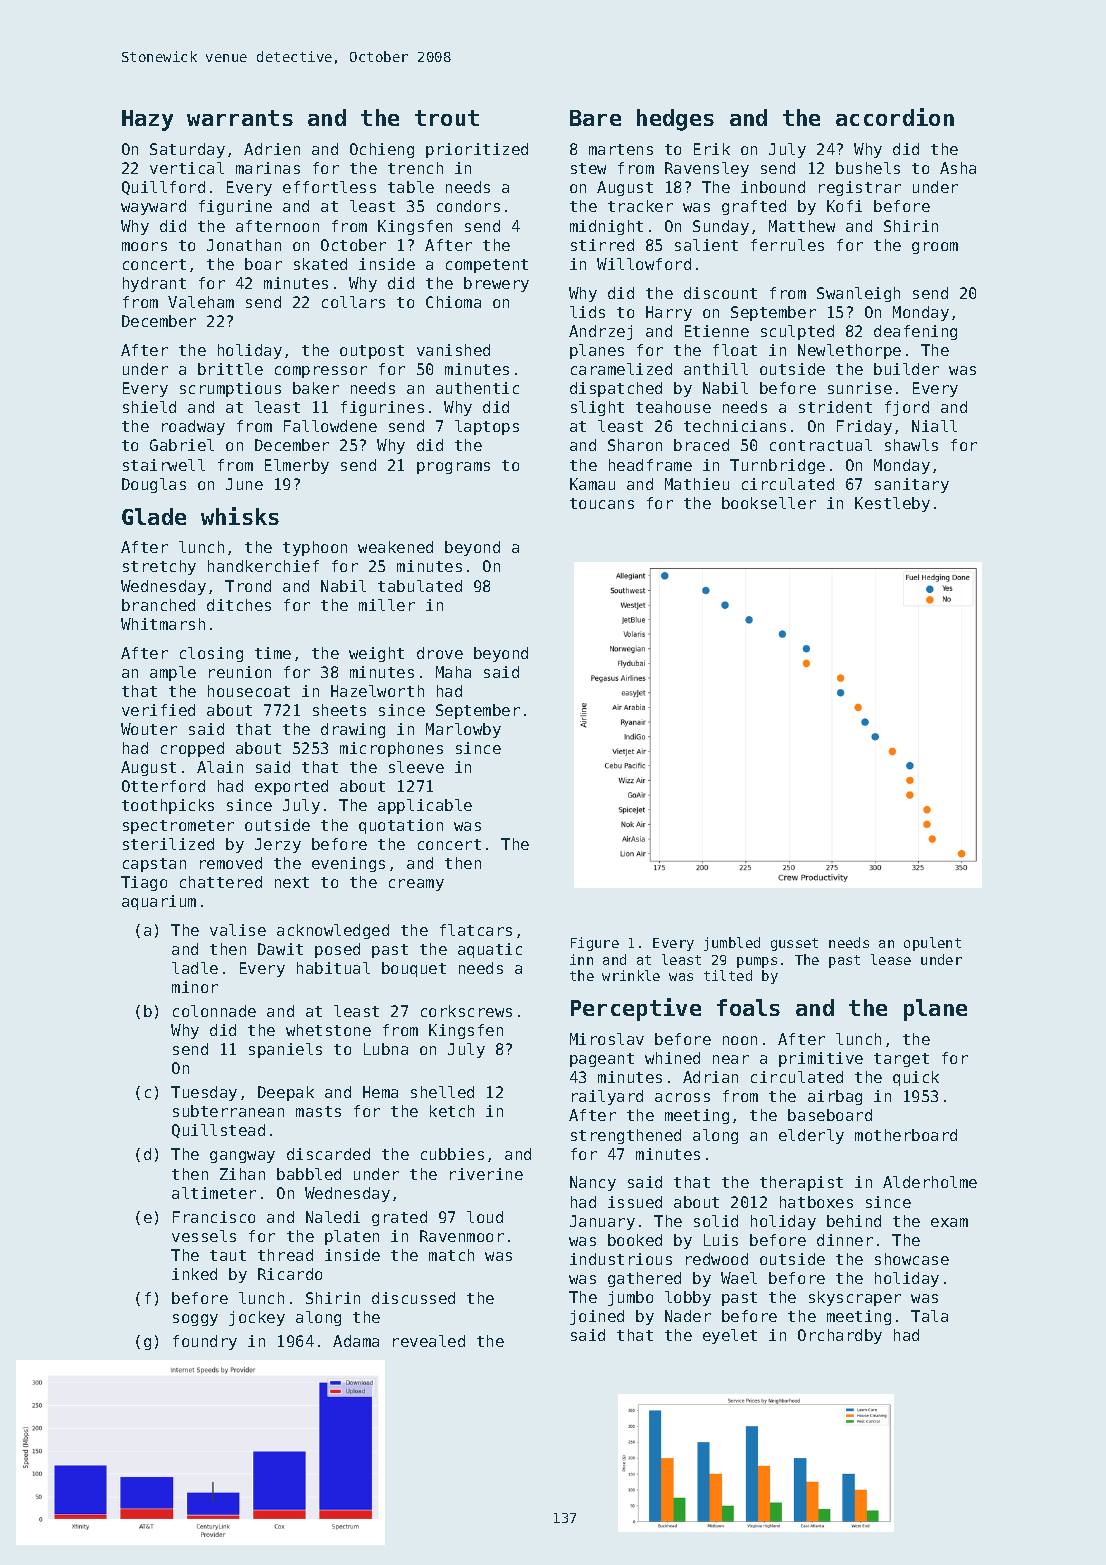  I want to click on float, so click(735, 350).
